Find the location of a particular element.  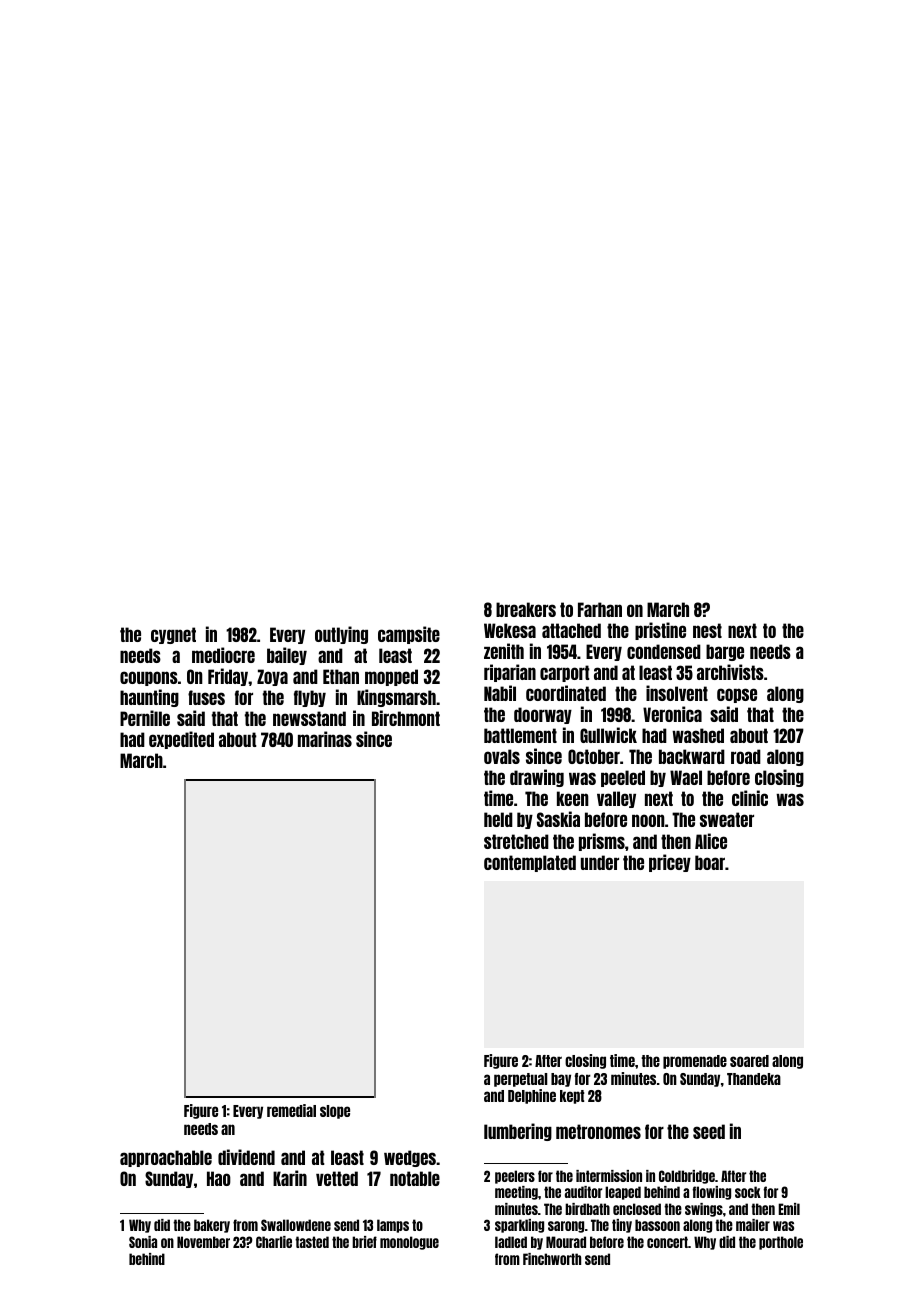

Sonia is located at coordinates (143, 1242).
